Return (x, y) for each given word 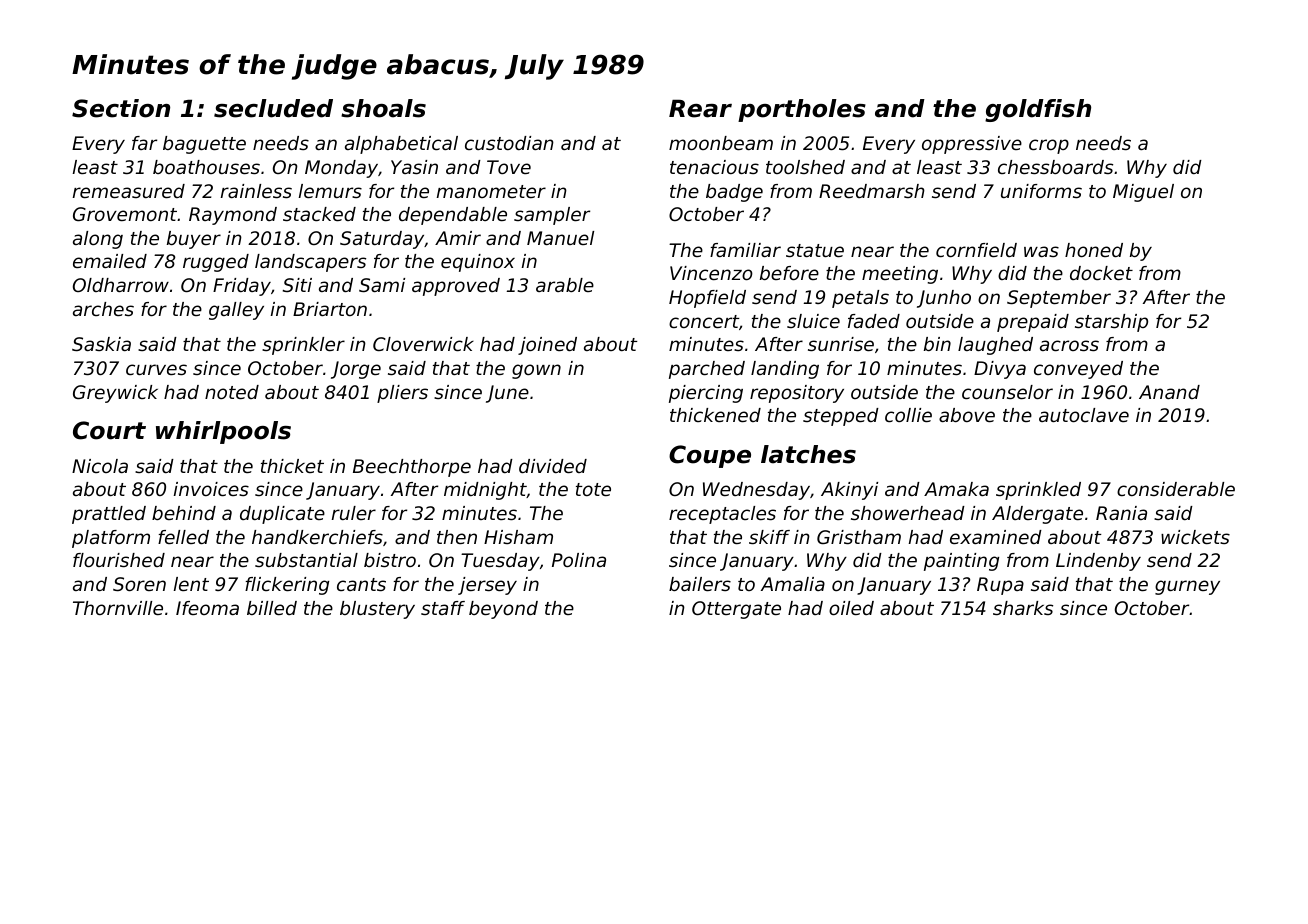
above (967, 415)
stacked (319, 214)
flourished (119, 560)
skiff (769, 537)
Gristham (859, 537)
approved (456, 287)
